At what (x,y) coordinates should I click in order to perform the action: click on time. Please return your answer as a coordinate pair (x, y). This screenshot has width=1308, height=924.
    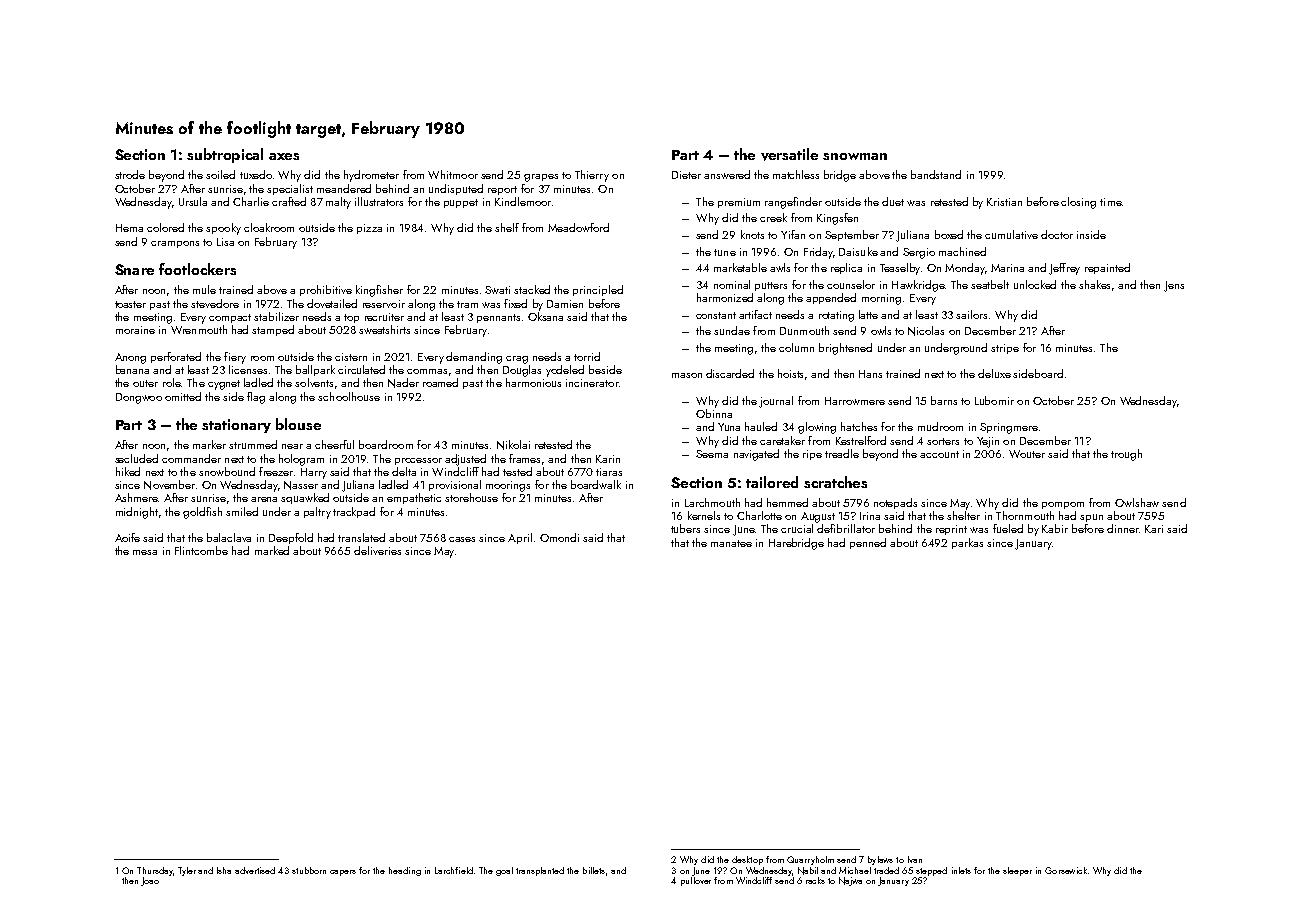
    Looking at the image, I should click on (1111, 202).
